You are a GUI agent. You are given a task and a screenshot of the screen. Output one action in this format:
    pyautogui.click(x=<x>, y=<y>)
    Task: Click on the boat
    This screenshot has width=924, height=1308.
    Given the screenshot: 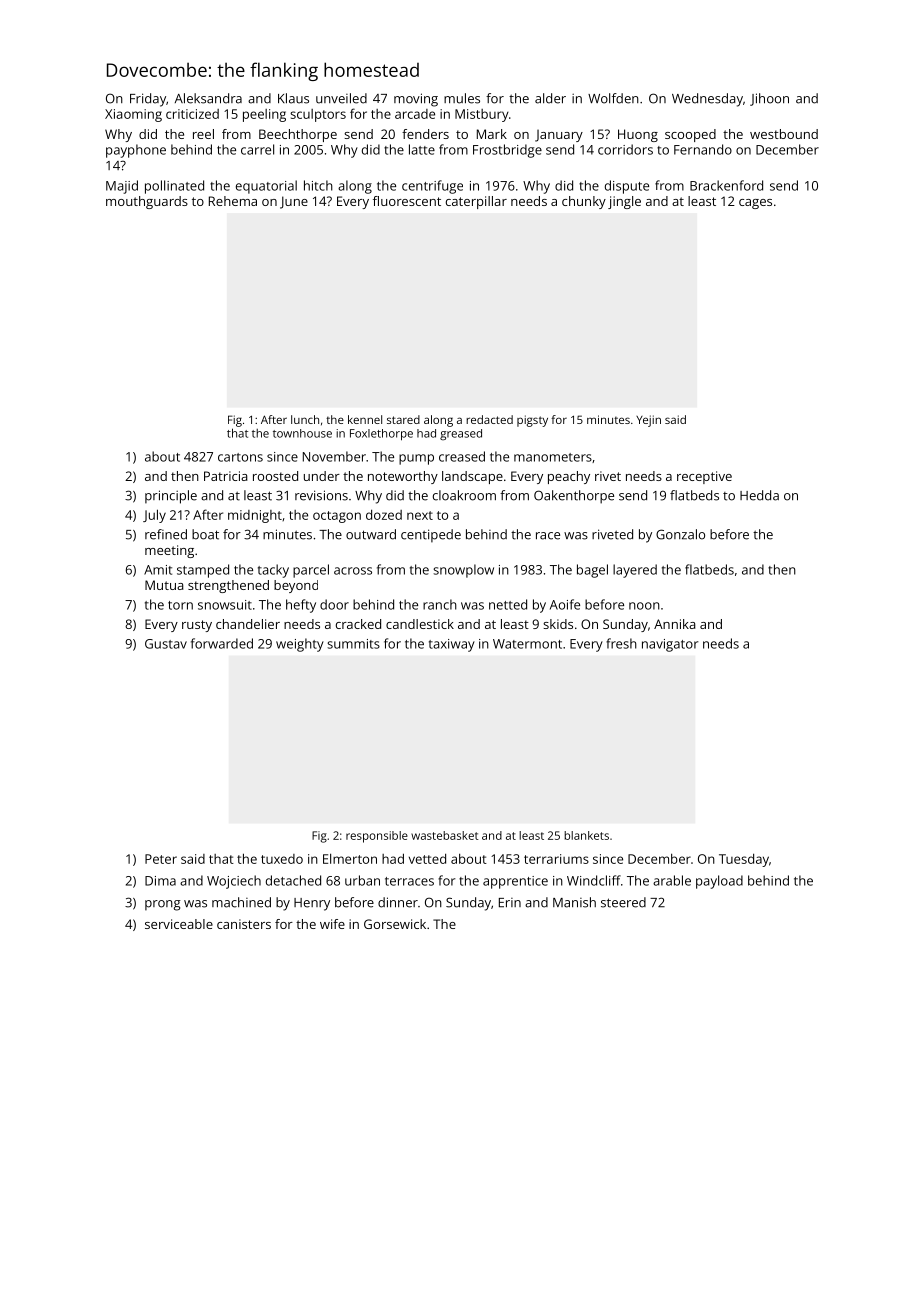 What is the action you would take?
    pyautogui.click(x=205, y=534)
